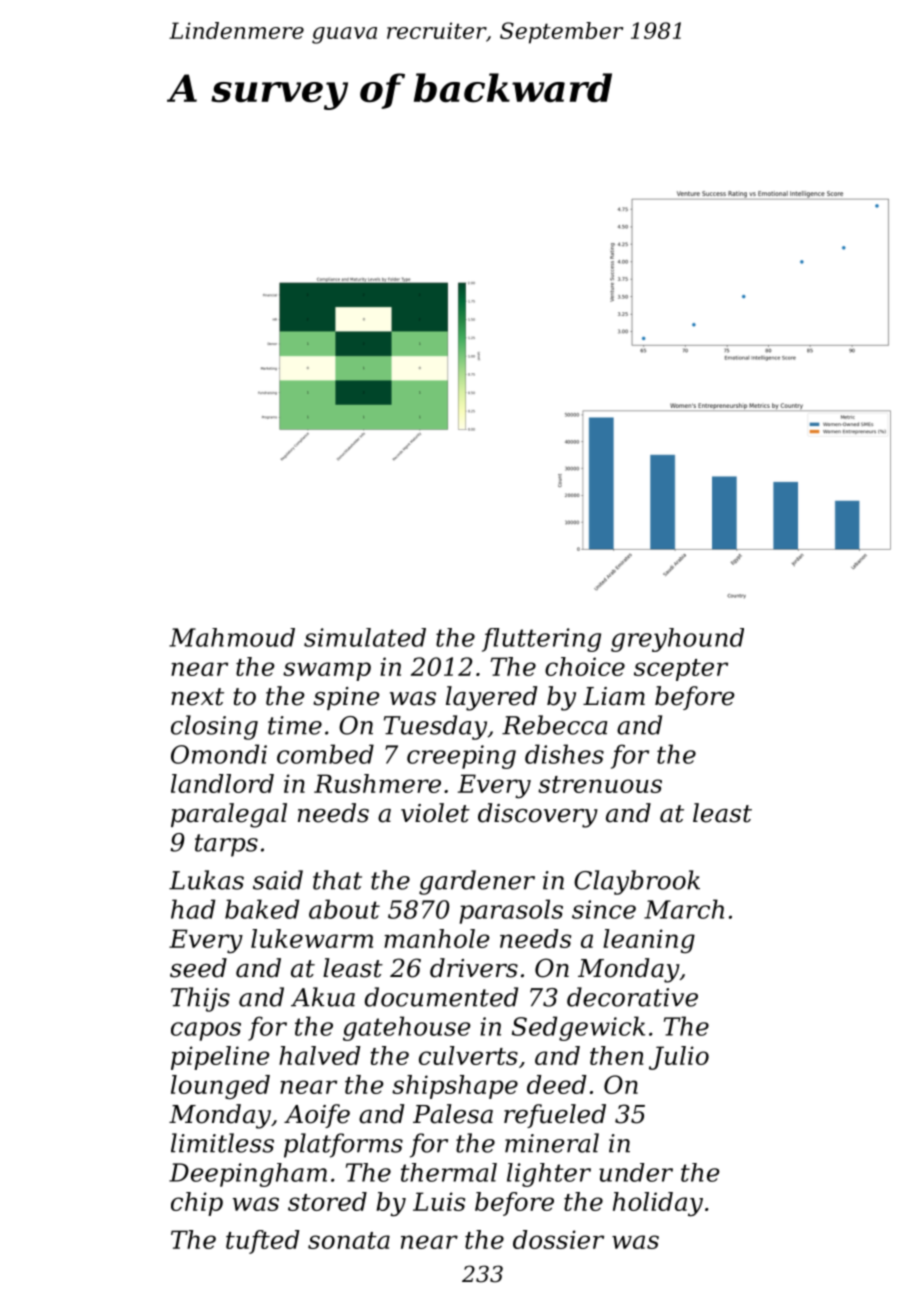 This document has width=924, height=1311. Describe the element at coordinates (197, 1204) in the document. I see `chip` at that location.
